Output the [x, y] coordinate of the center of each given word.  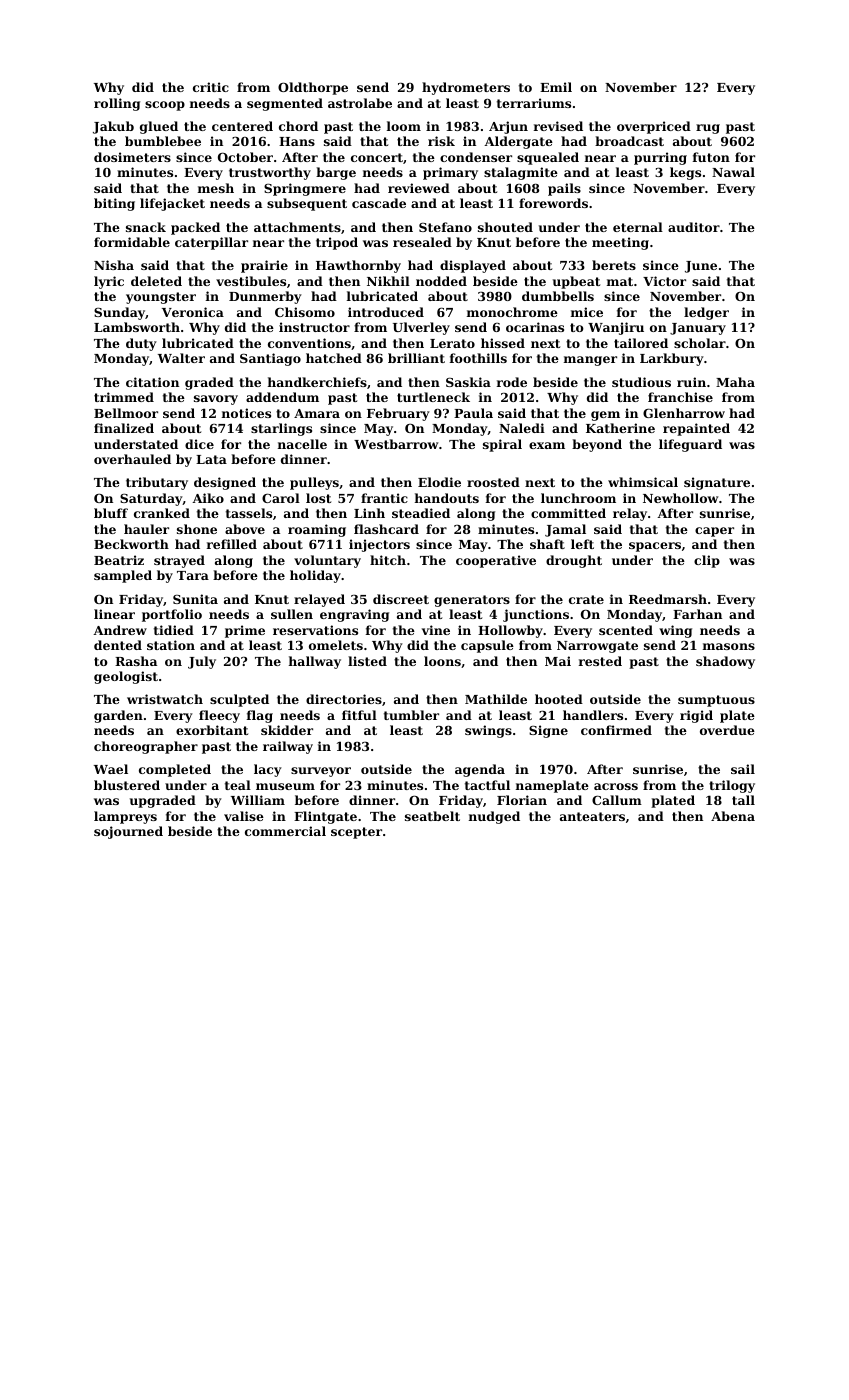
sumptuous [716, 701]
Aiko [208, 498]
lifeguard [690, 445]
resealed [422, 242]
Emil [556, 87]
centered [242, 126]
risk [441, 141]
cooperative [496, 561]
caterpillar [211, 243]
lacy [268, 770]
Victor [664, 281]
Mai [558, 661]
